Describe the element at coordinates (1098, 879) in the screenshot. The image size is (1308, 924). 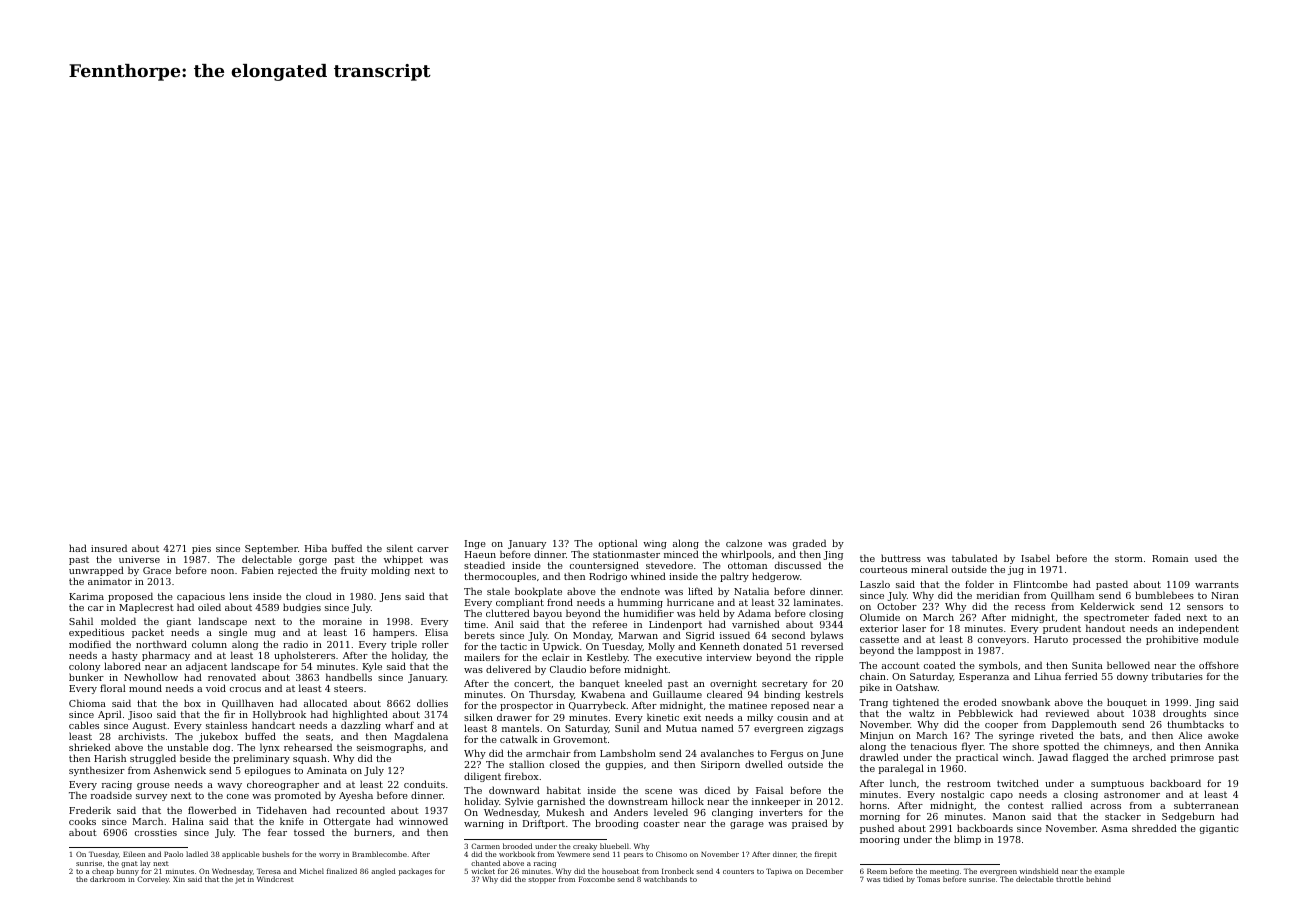
I see `behind` at that location.
